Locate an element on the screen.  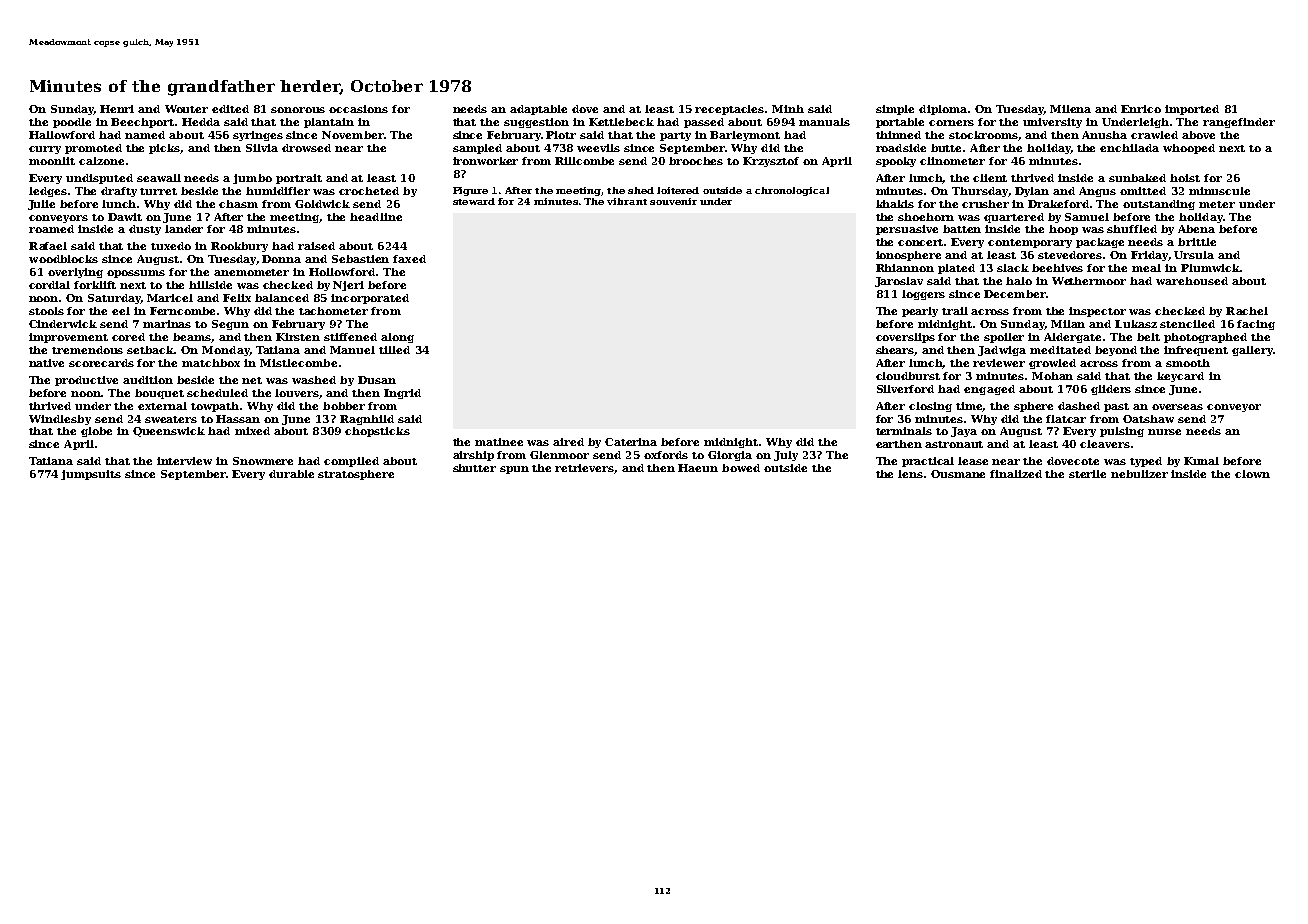
shutter is located at coordinates (474, 468).
